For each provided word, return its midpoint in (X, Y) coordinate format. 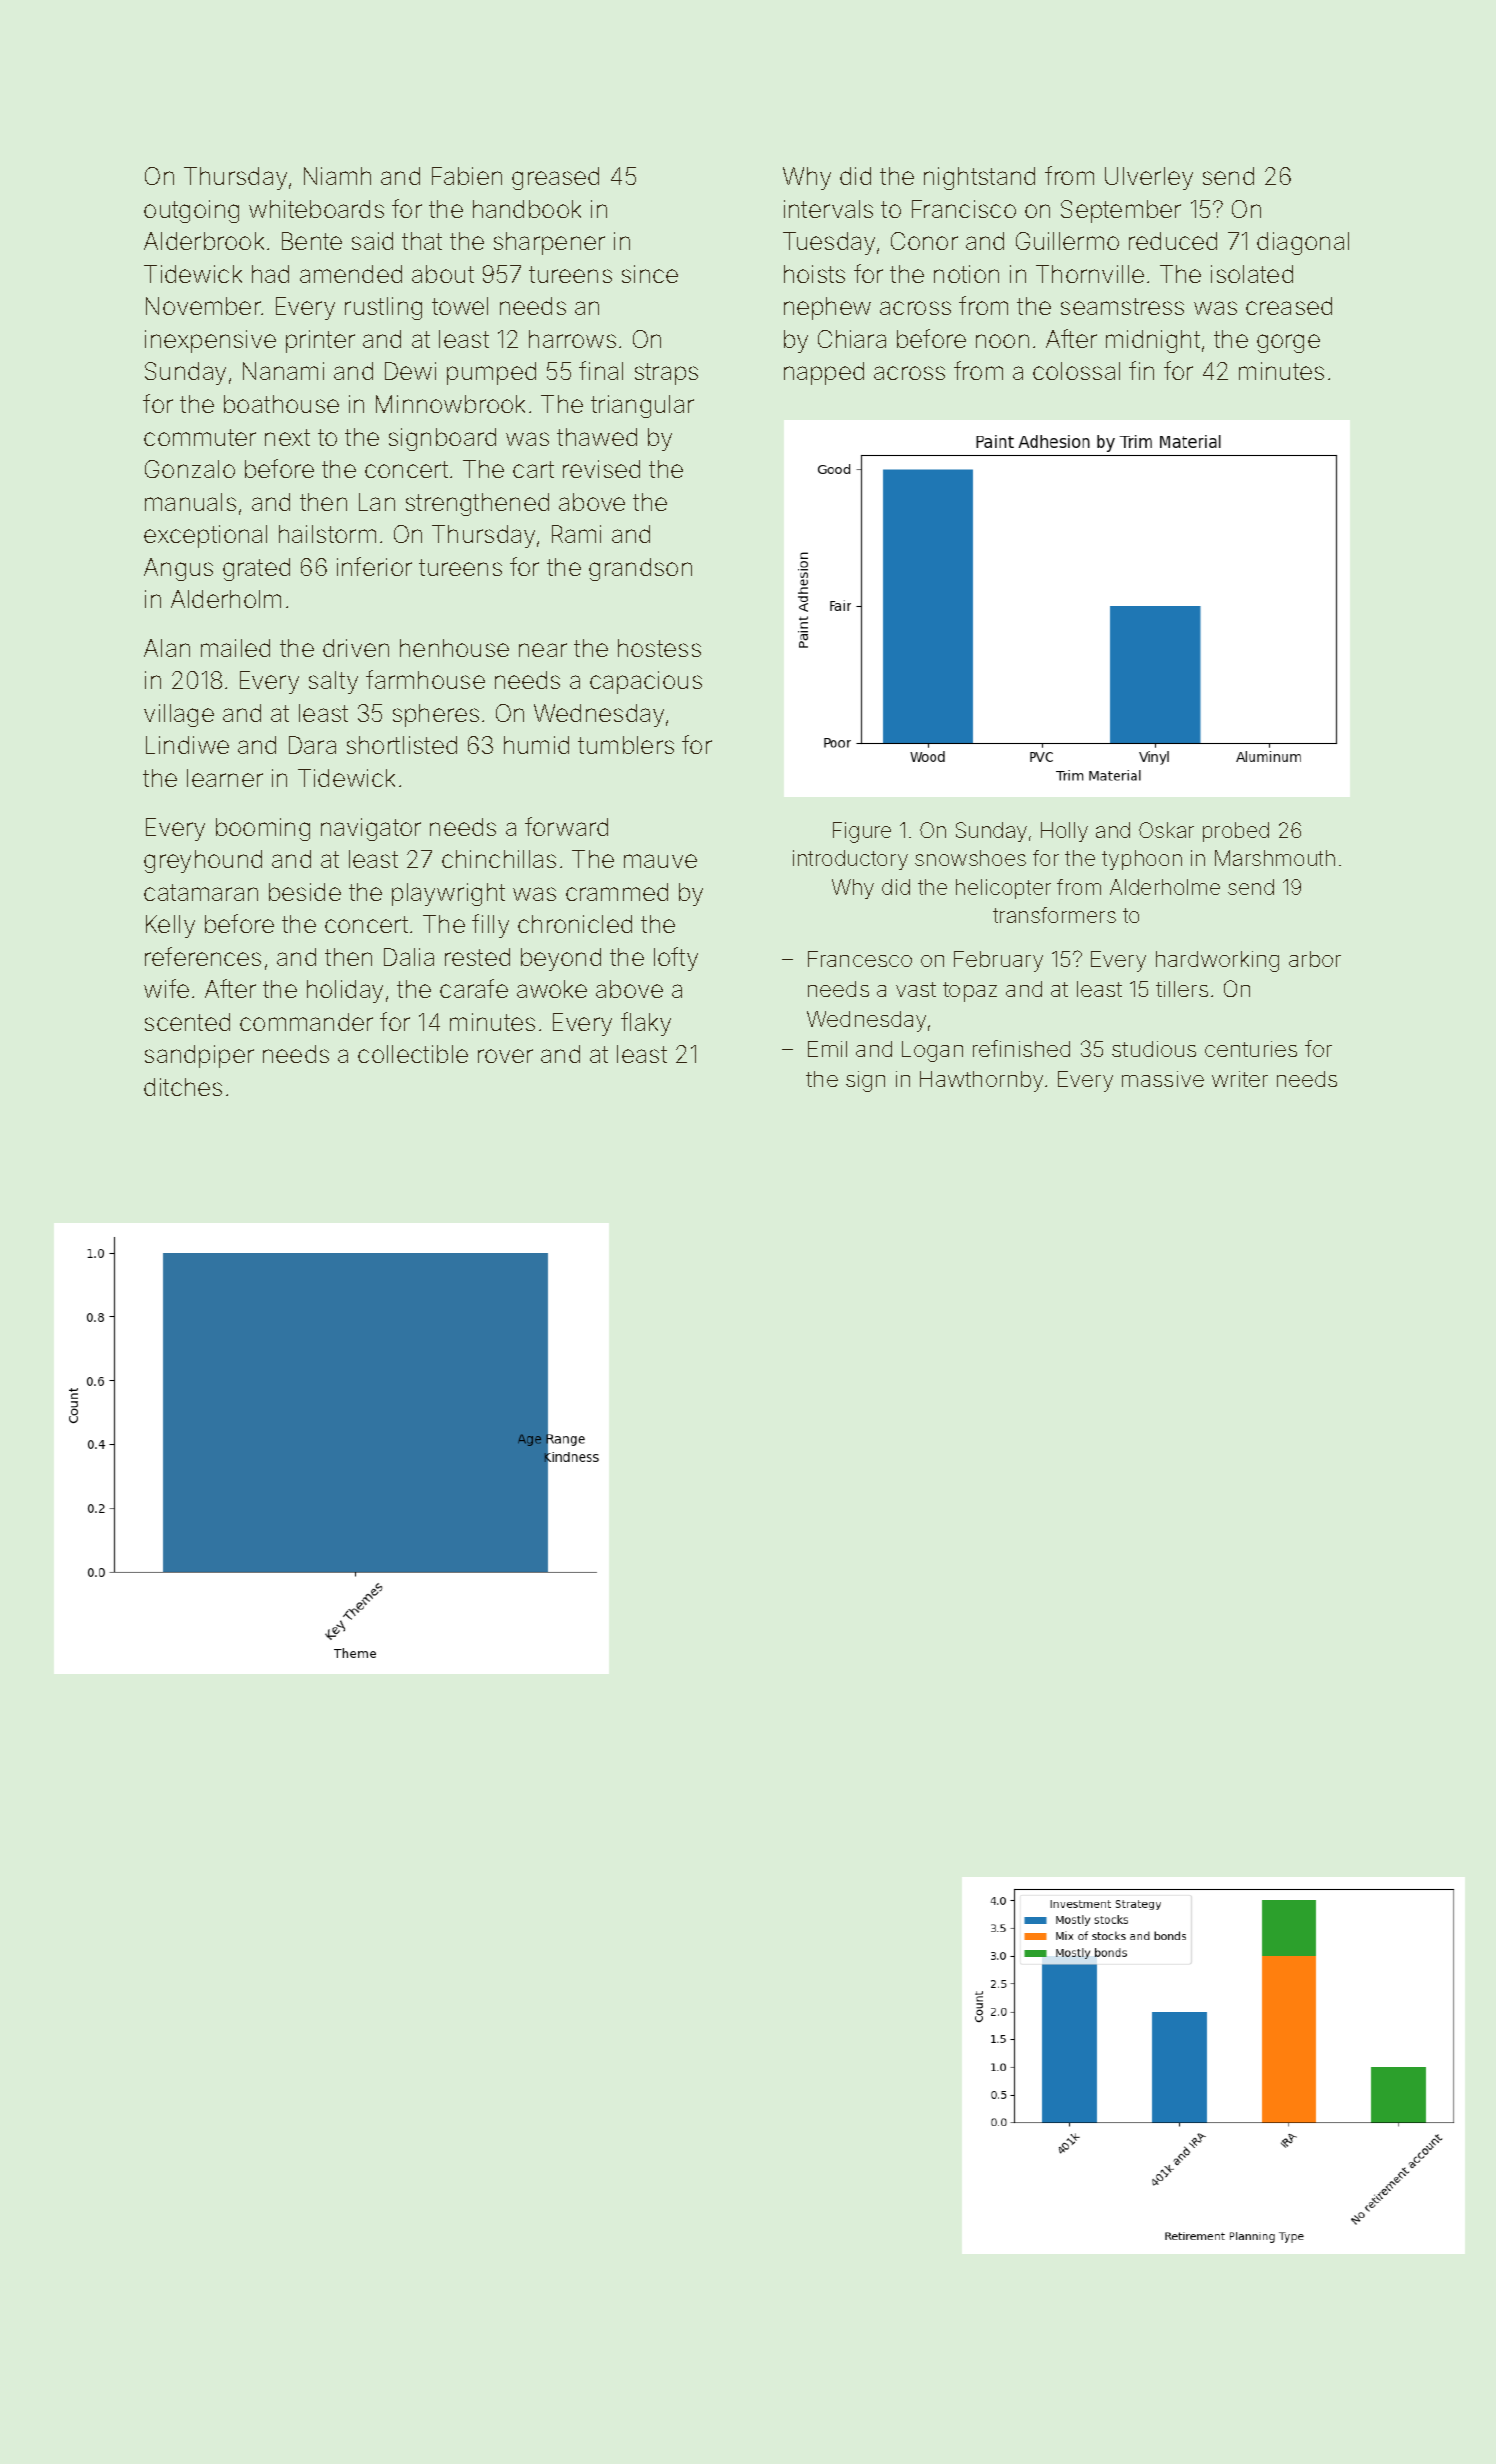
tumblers (626, 745)
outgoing (191, 211)
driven (356, 648)
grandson (640, 569)
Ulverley (1149, 178)
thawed (597, 437)
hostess (659, 648)
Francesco (860, 959)
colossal (1076, 371)
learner (225, 778)
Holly (1064, 832)
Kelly (170, 926)
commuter (200, 437)
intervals (828, 209)
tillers (1182, 989)
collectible (413, 1054)
